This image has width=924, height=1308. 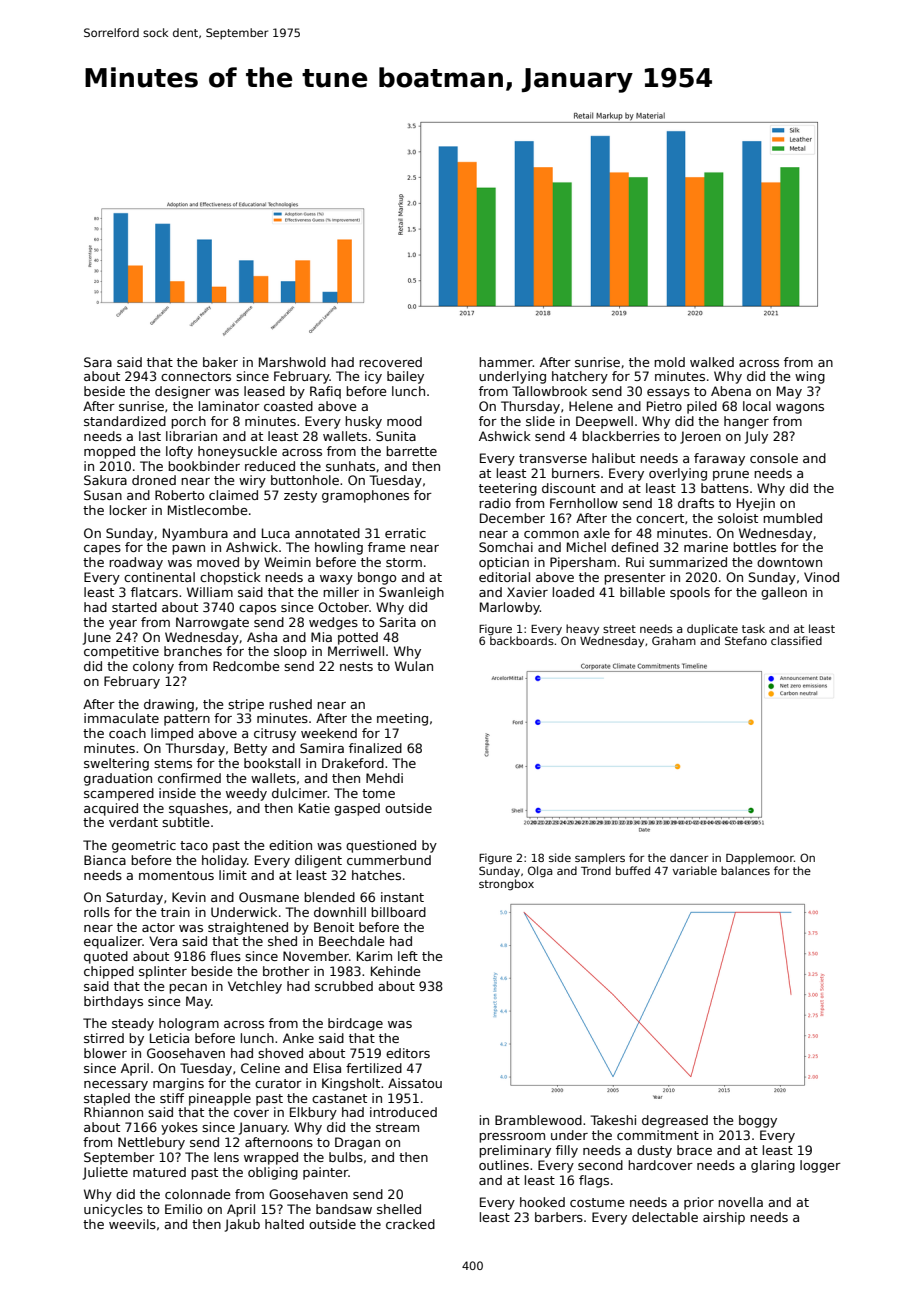 What do you see at coordinates (189, 1024) in the image?
I see `hologram` at bounding box center [189, 1024].
